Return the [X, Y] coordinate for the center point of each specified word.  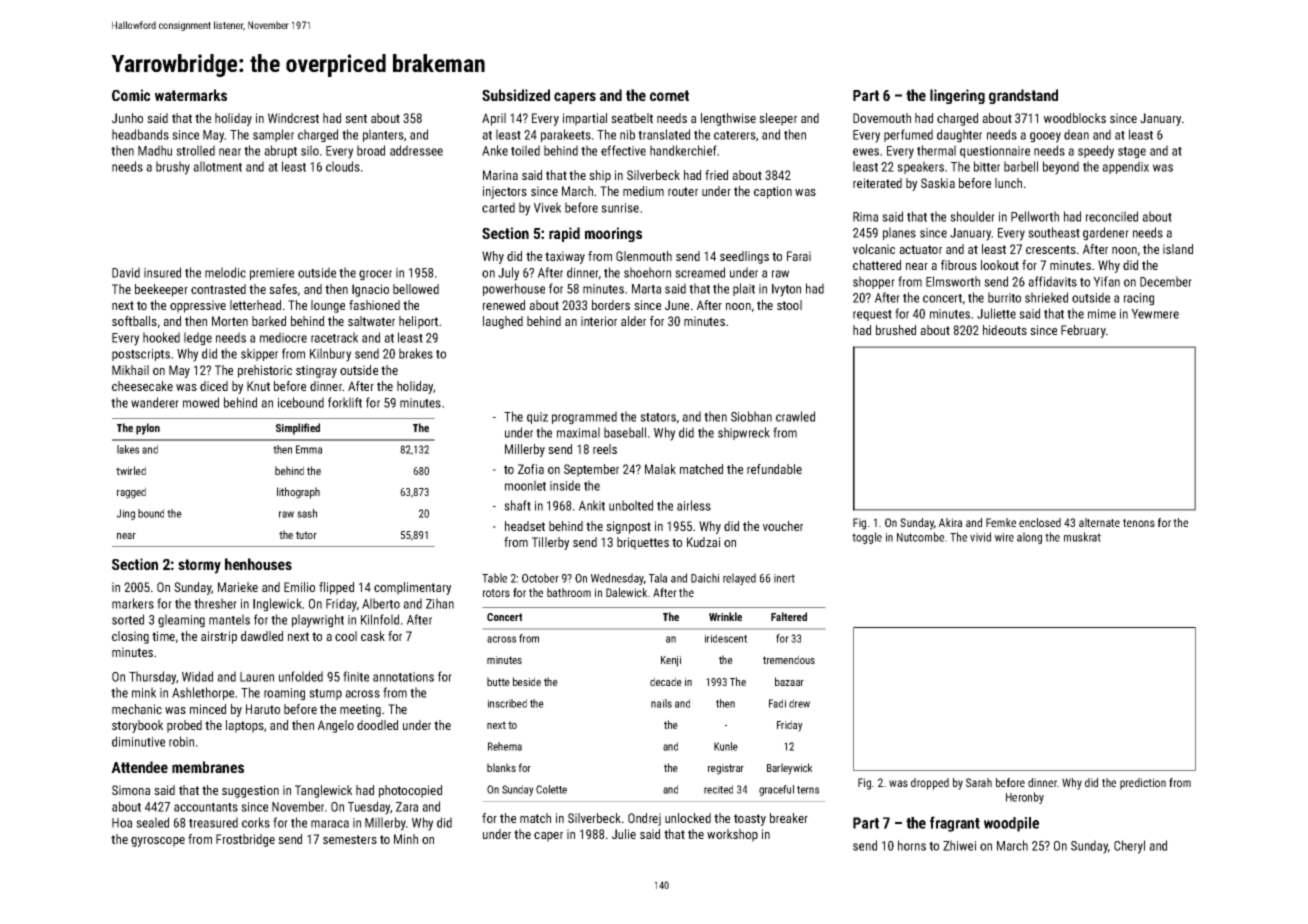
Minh [406, 839]
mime [1102, 314]
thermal [936, 150]
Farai [799, 256]
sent [356, 118]
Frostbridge [245, 840]
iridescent [726, 638]
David [126, 272]
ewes [866, 152]
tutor [306, 535]
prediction [1143, 784]
